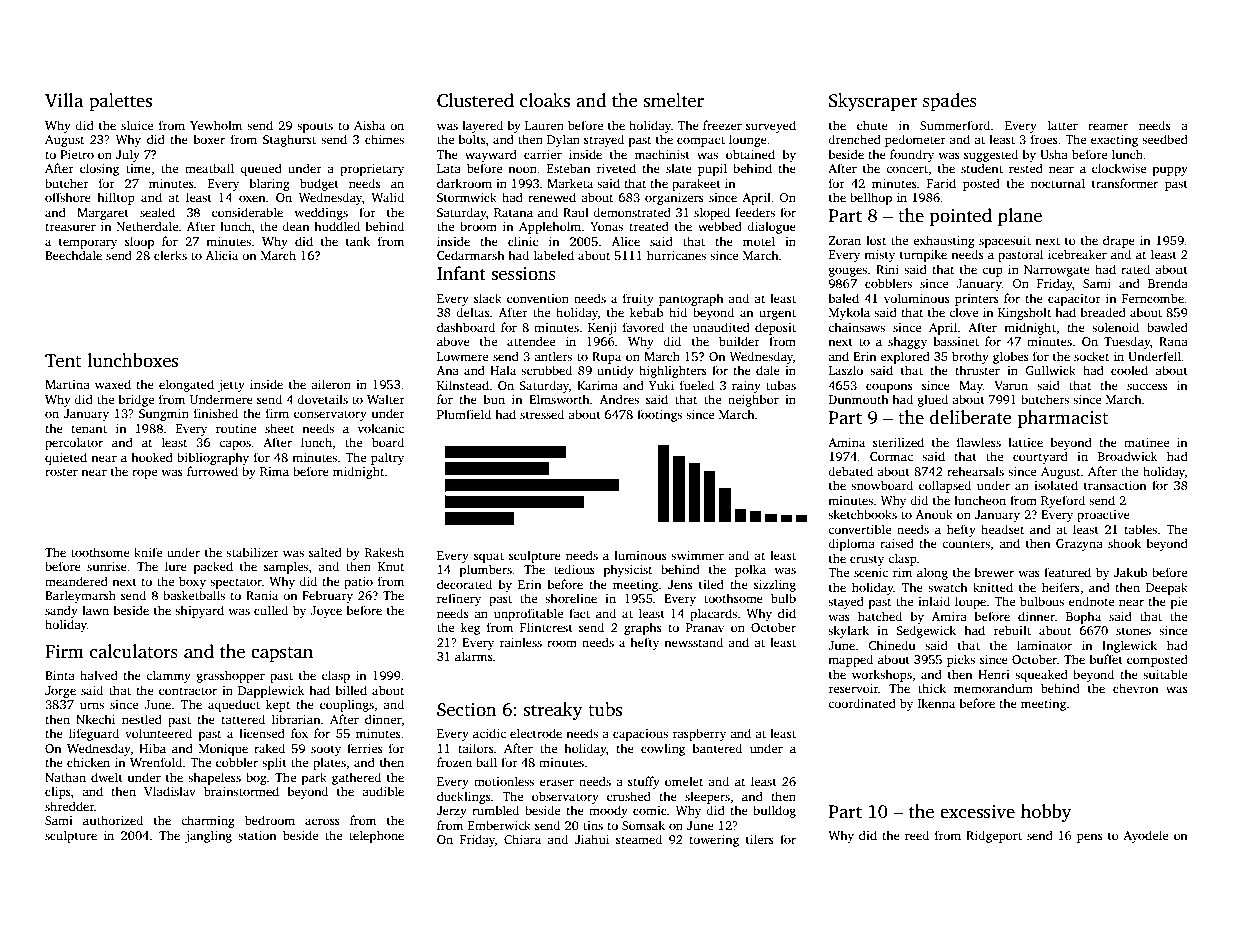 This image has height=952, width=1233. Describe the element at coordinates (602, 329) in the image. I see `Kenji` at that location.
